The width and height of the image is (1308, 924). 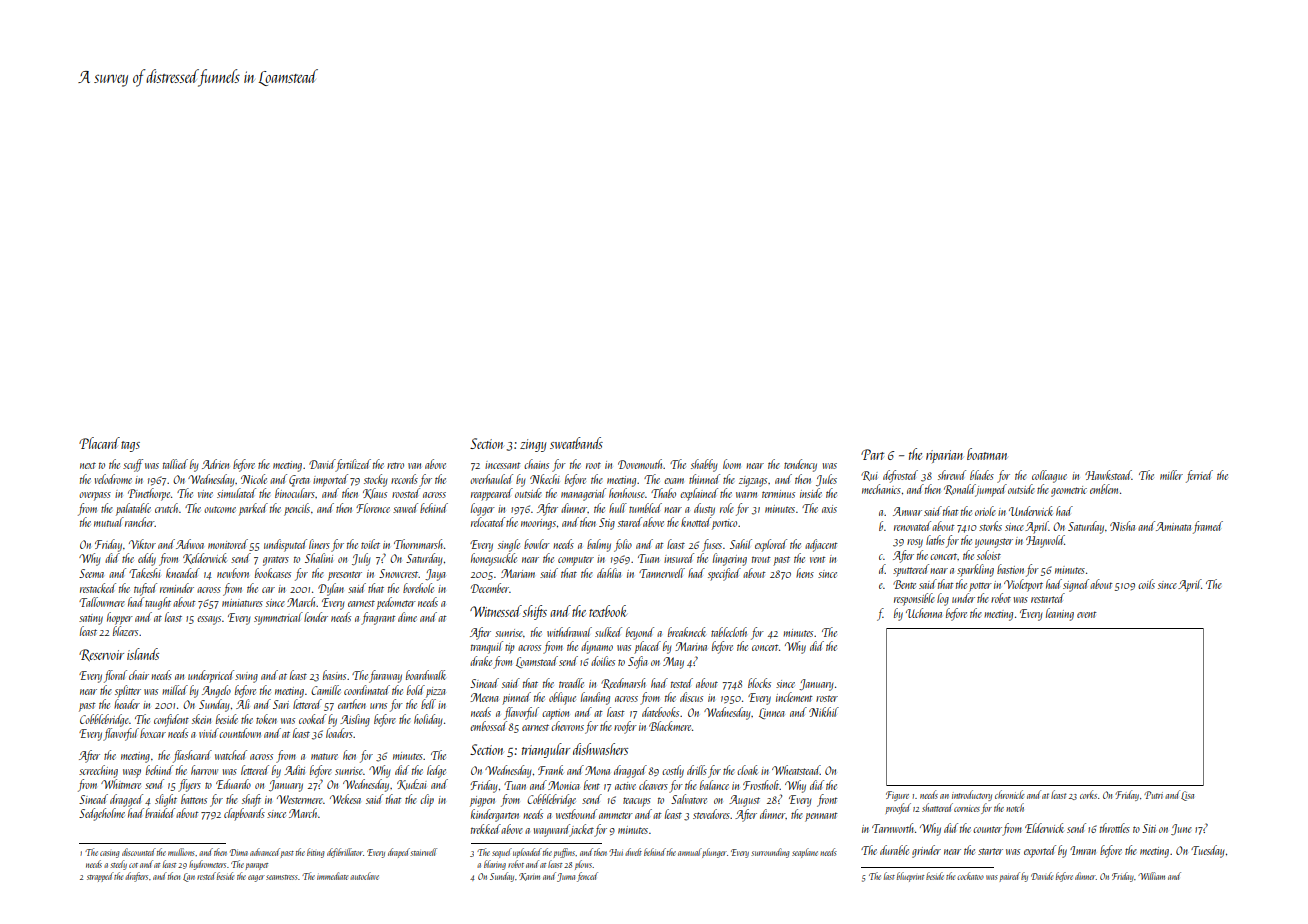 I want to click on Placard, so click(x=99, y=443).
